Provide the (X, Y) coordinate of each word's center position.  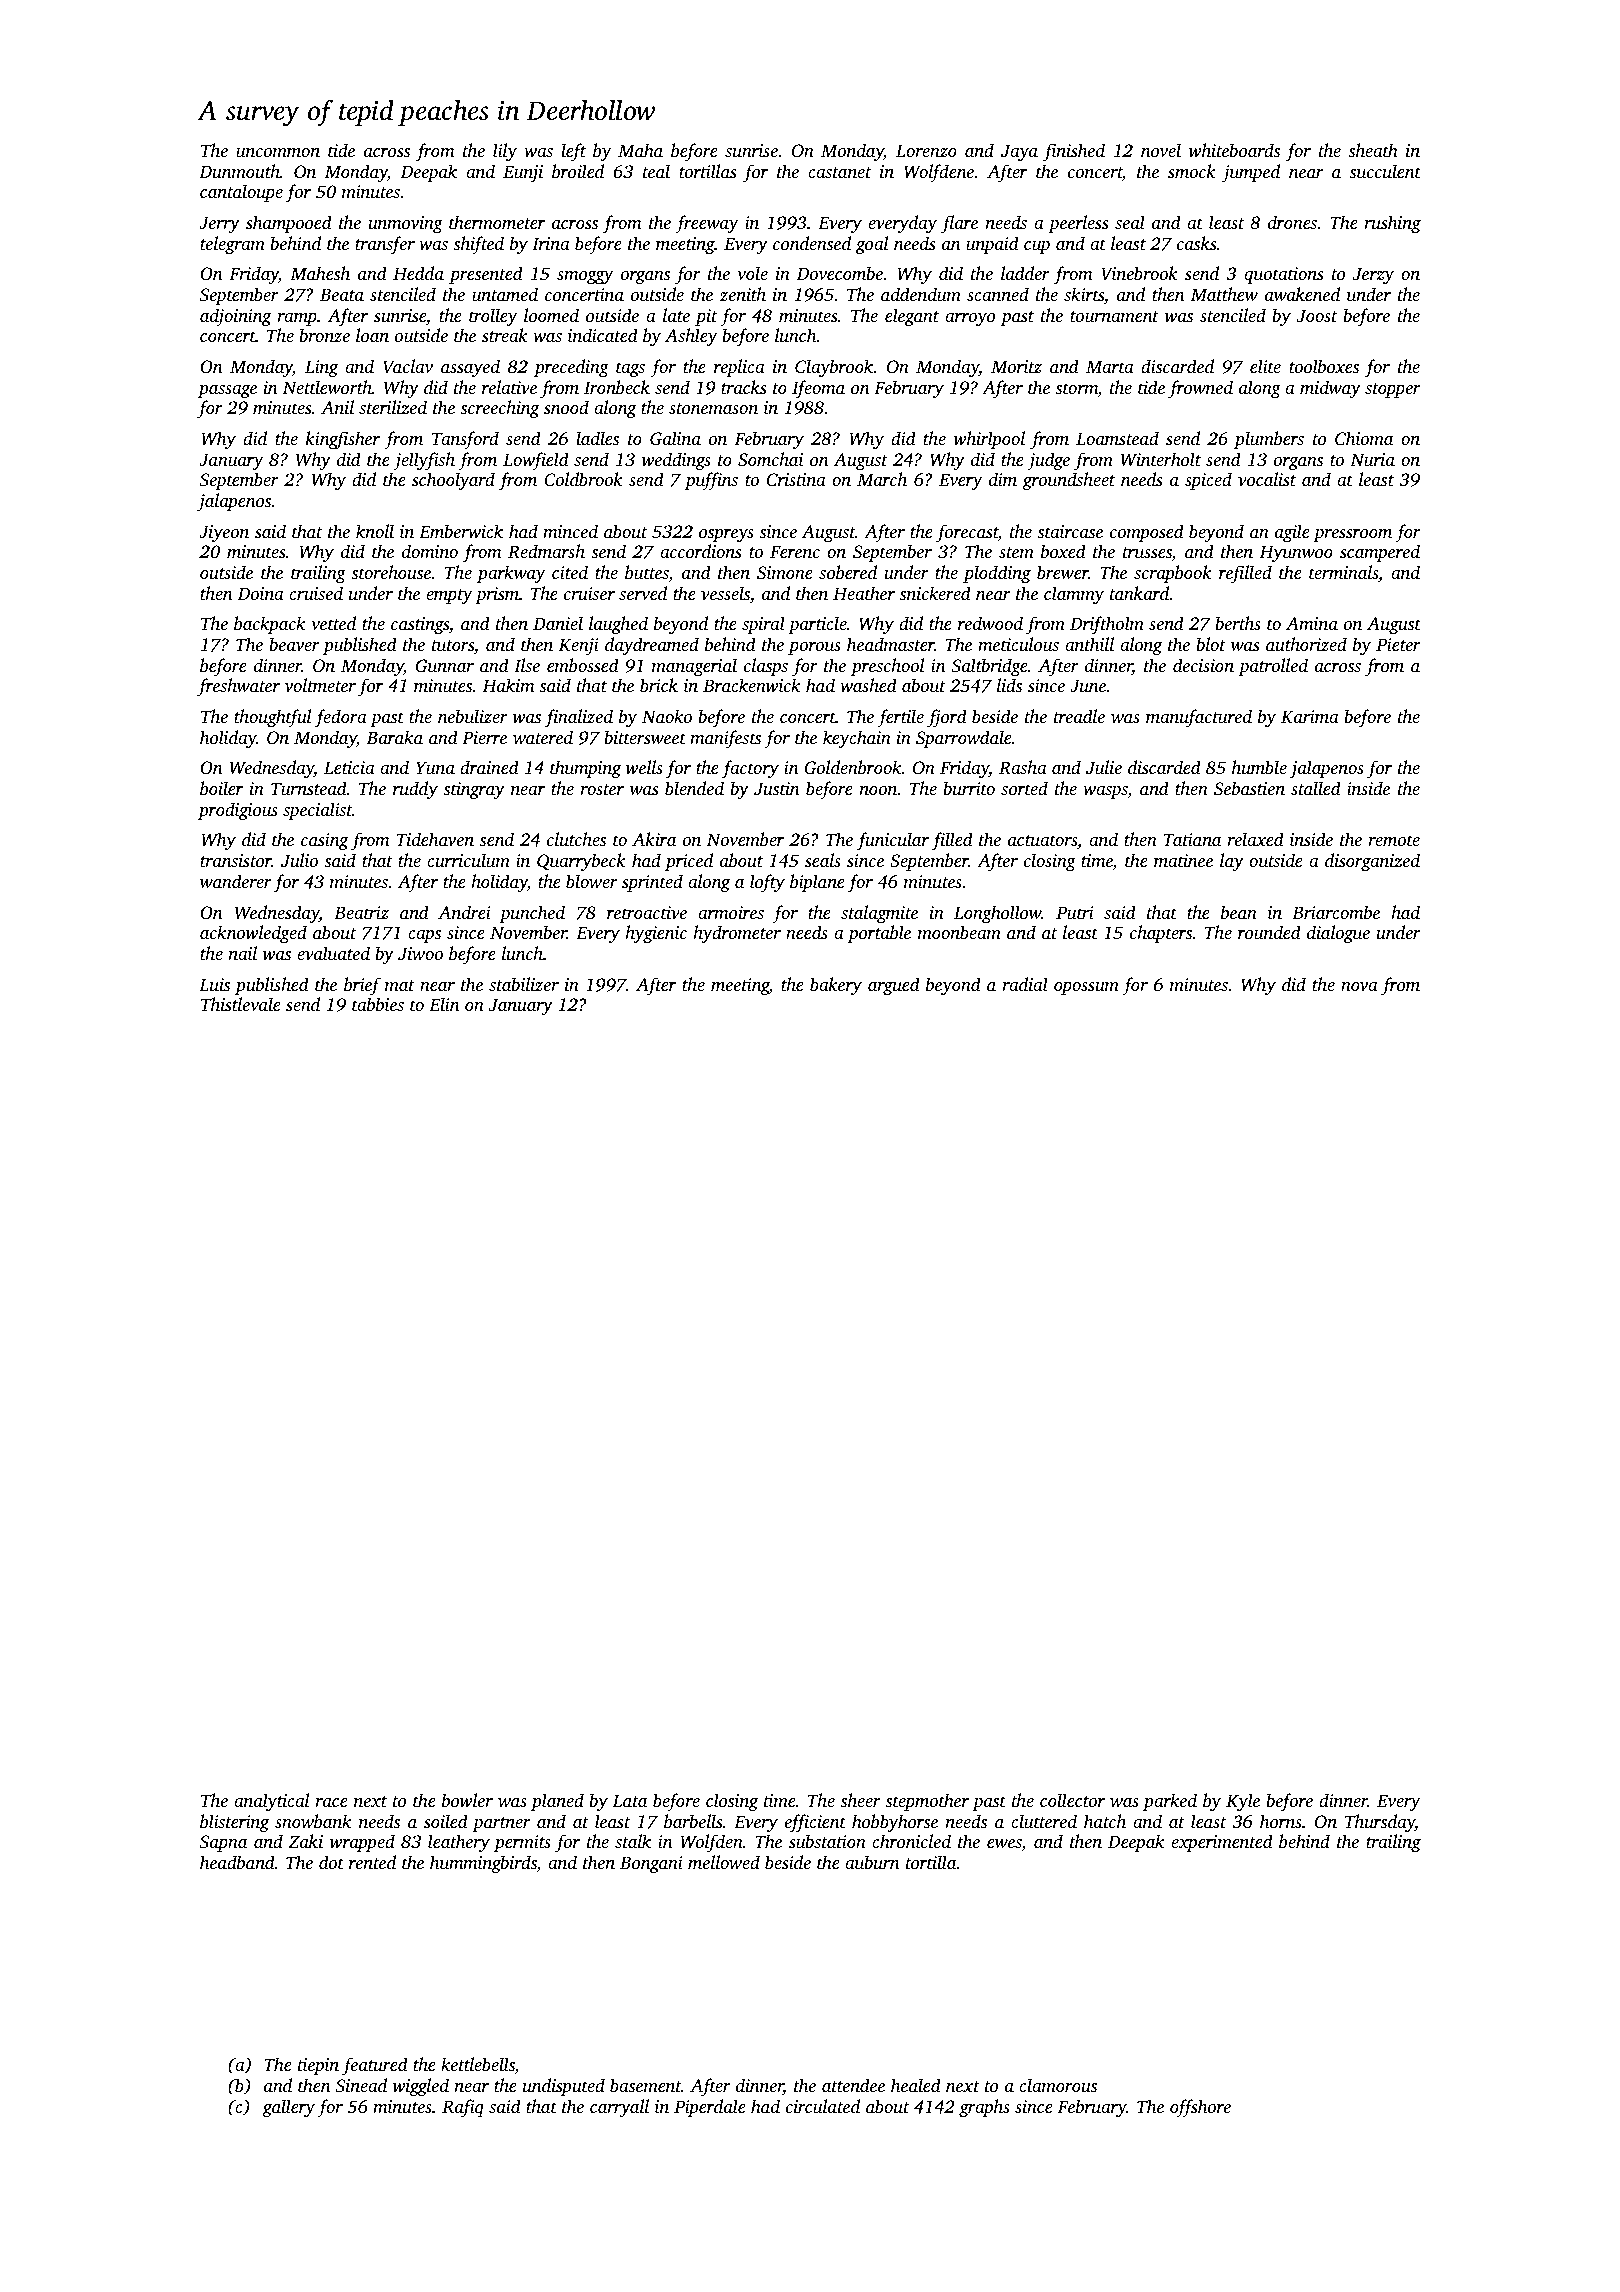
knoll (375, 531)
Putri (1075, 912)
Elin (444, 1004)
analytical (271, 1802)
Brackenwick (751, 685)
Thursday (1380, 1823)
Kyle (1243, 1802)
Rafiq (463, 2108)
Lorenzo (926, 151)
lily (505, 152)
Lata (630, 1800)
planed (557, 1802)
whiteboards (1234, 150)
